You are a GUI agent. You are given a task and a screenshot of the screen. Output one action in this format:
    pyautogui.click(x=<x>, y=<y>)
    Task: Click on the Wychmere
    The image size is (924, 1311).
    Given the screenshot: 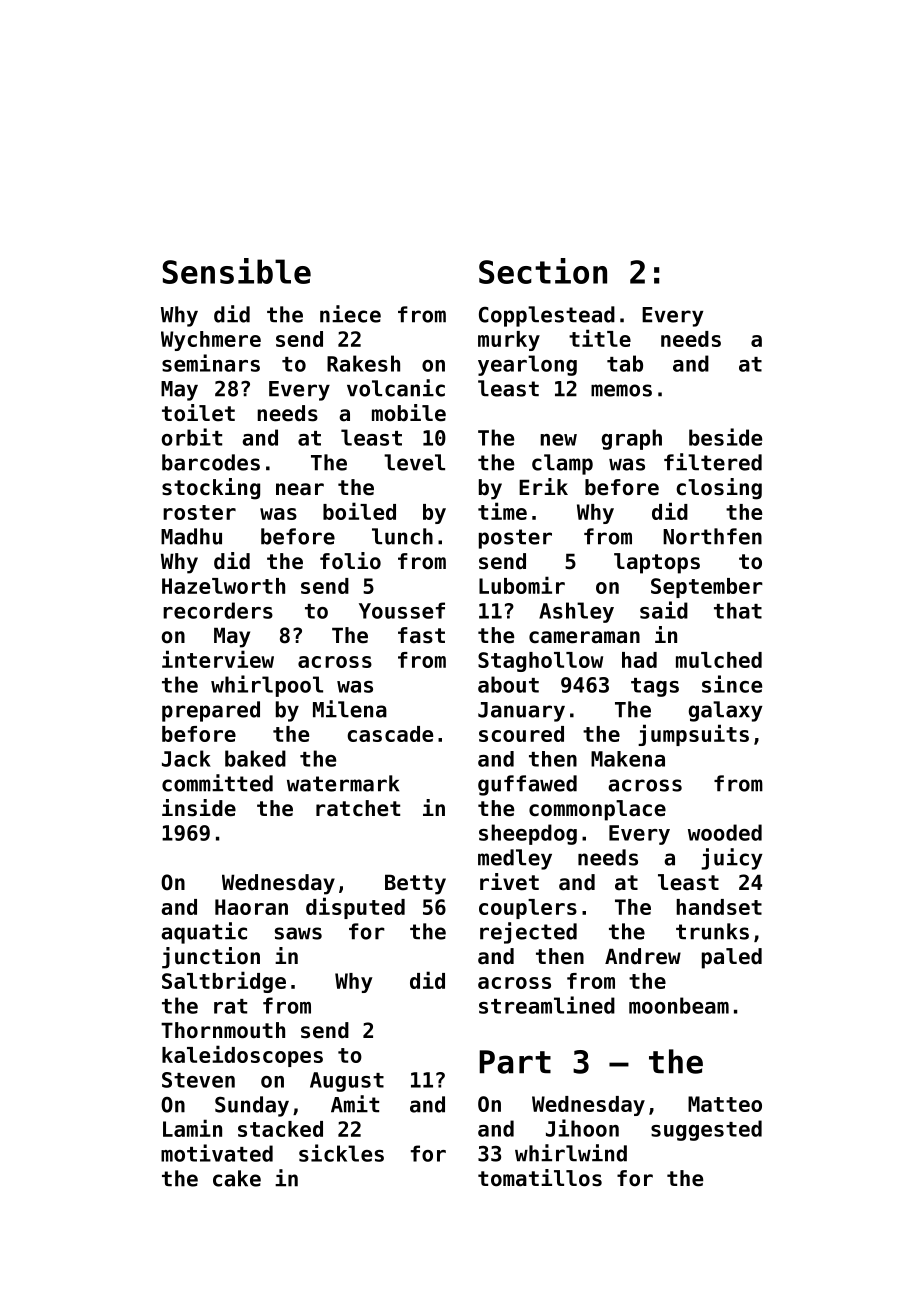 What is the action you would take?
    pyautogui.click(x=211, y=341)
